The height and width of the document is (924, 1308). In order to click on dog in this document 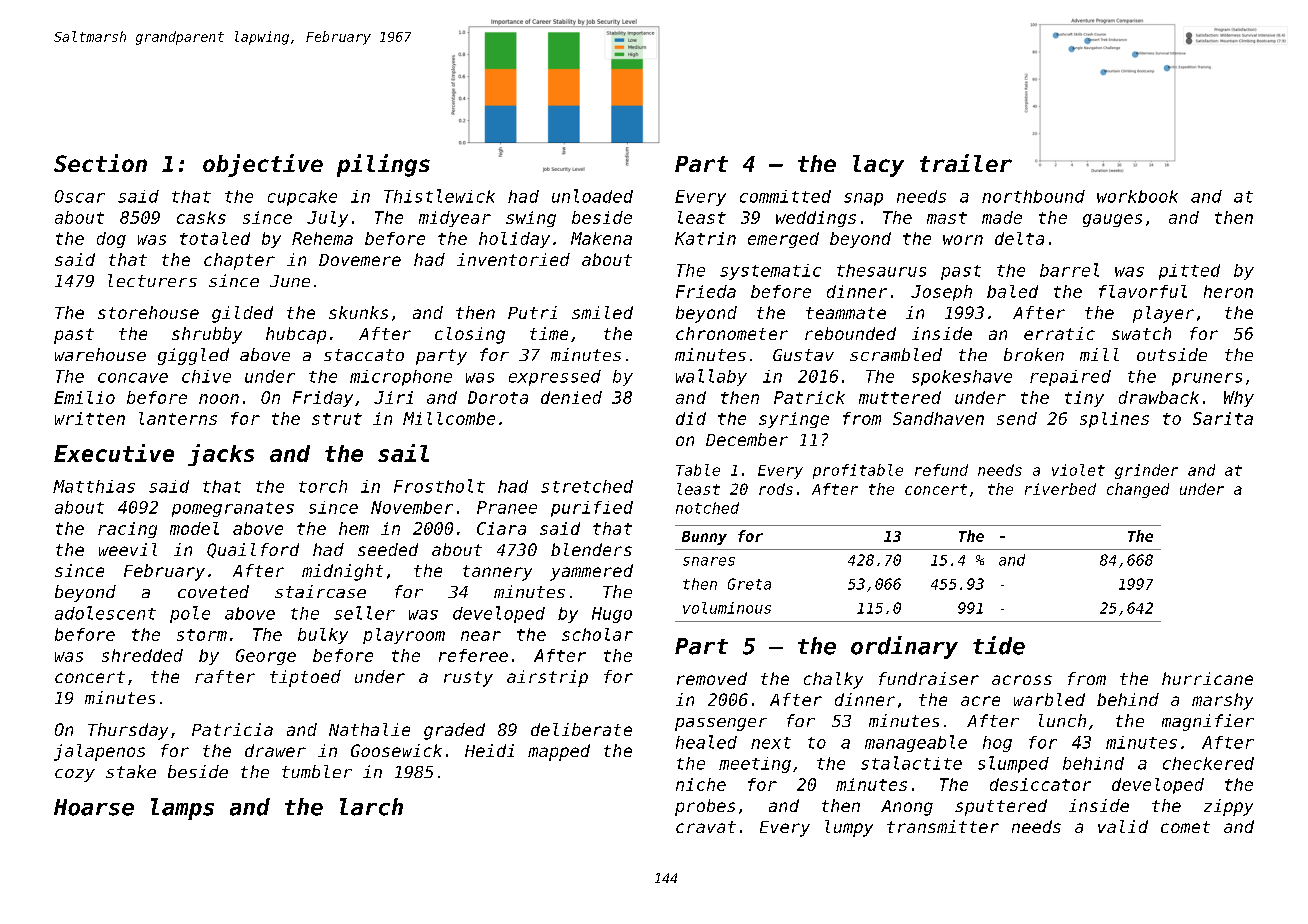, I will do `click(111, 240)`.
